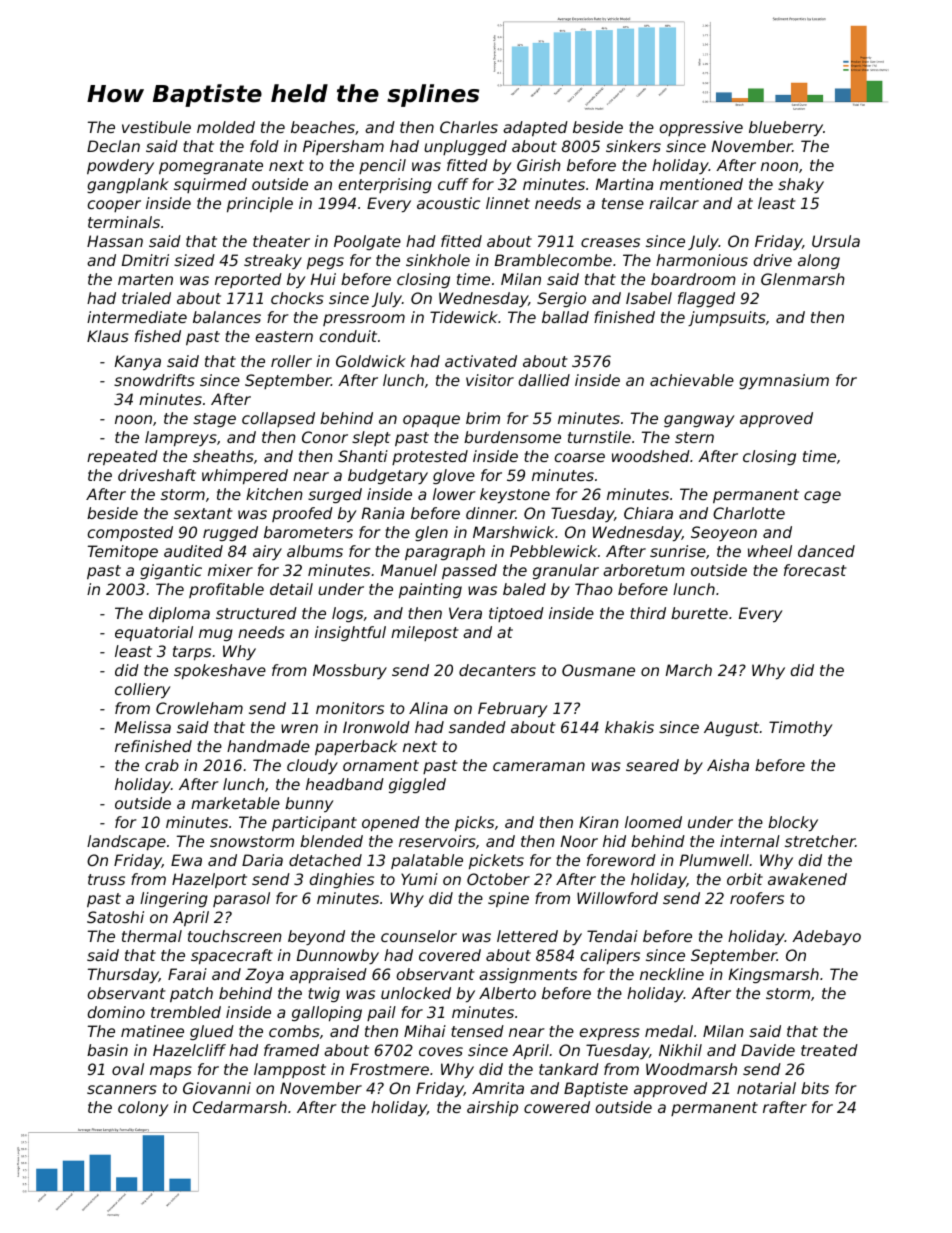 The width and height of the screenshot is (952, 1233). Describe the element at coordinates (367, 242) in the screenshot. I see `Poolgate` at that location.
